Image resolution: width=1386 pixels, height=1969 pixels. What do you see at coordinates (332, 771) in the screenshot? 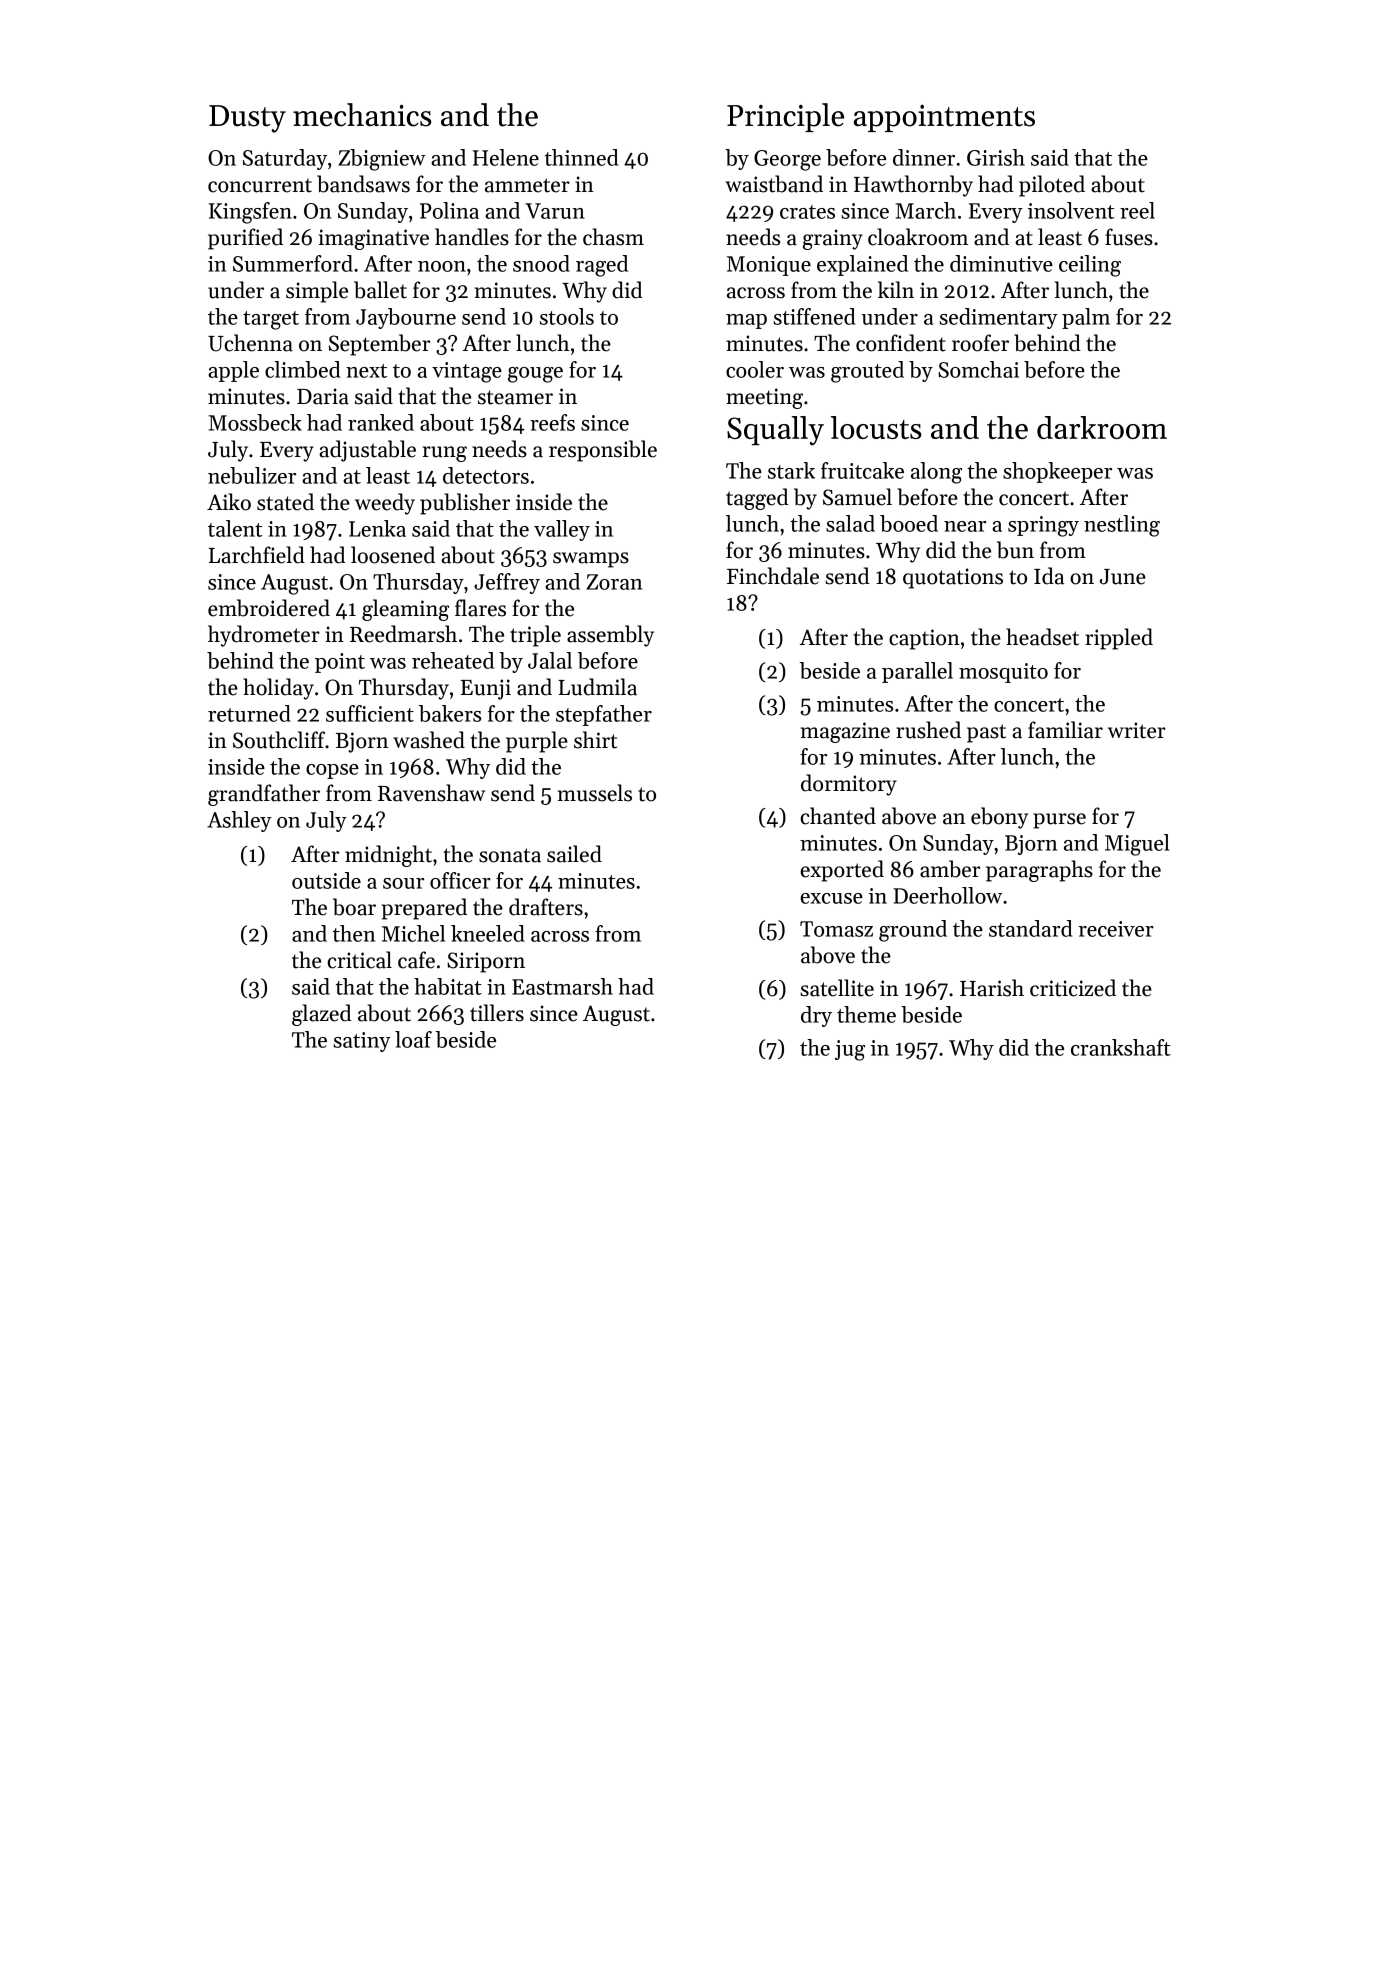
I see `copse` at bounding box center [332, 771].
